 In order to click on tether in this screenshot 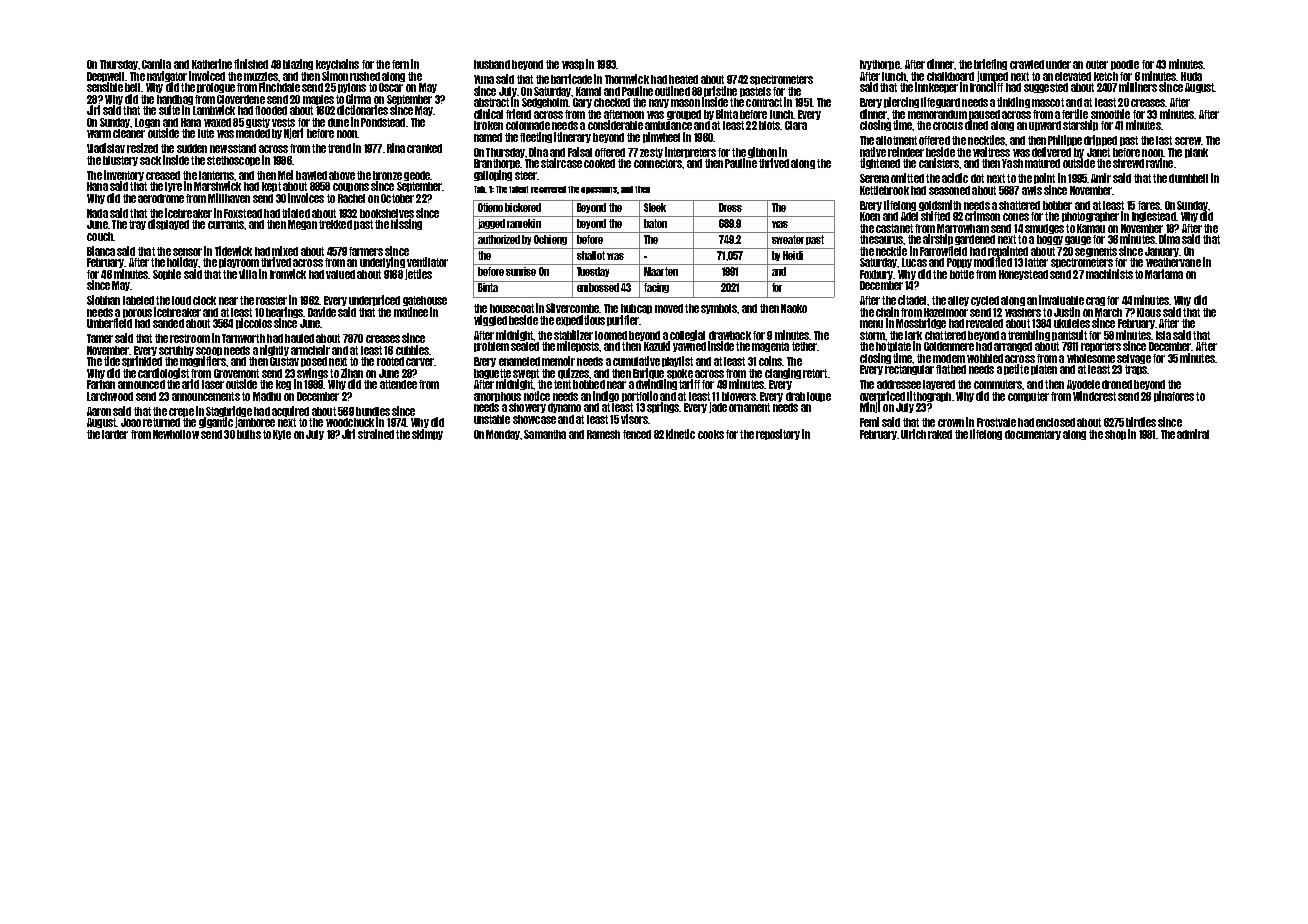, I will do `click(804, 346)`.
